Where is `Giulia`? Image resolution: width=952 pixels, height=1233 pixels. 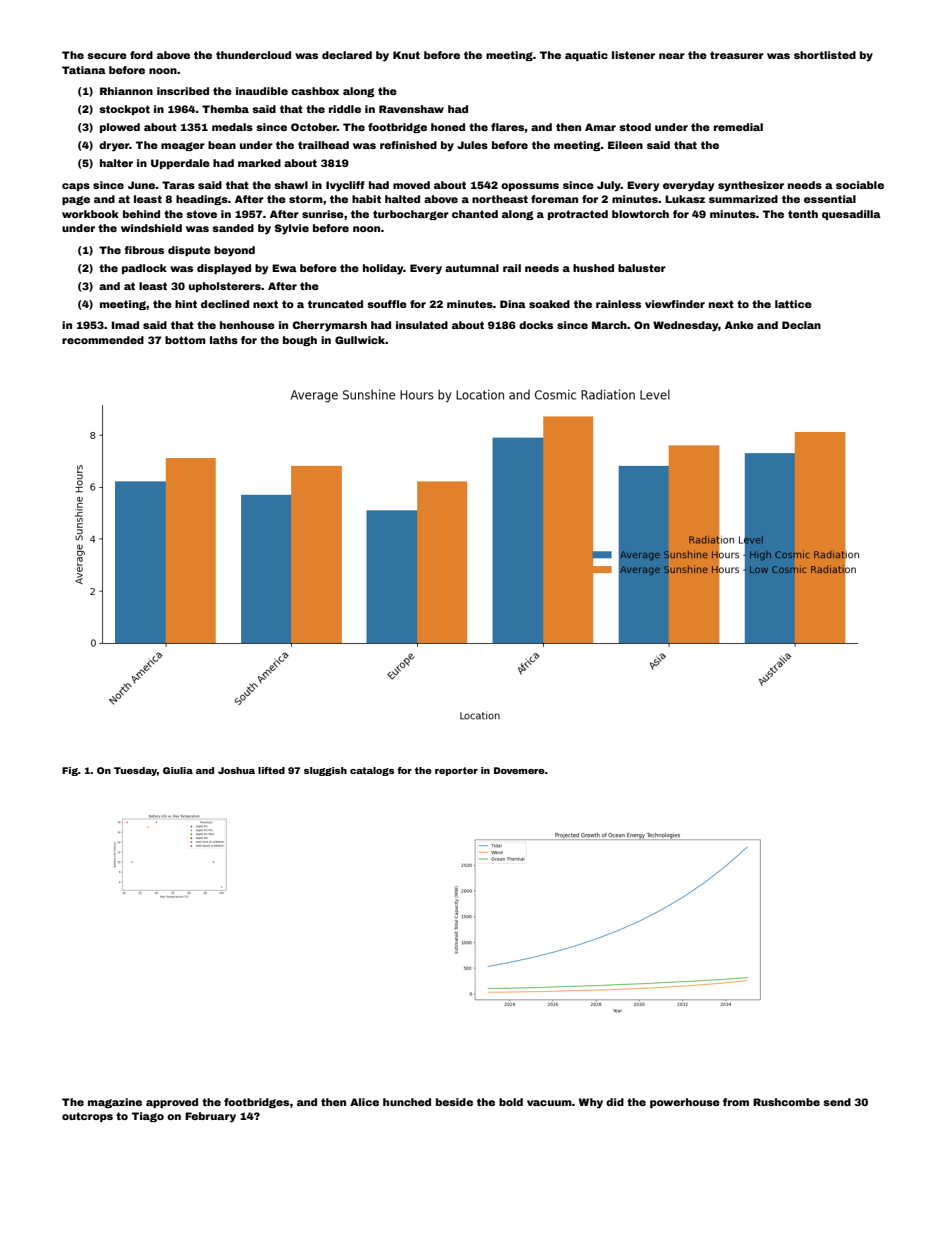
Giulia is located at coordinates (178, 770).
